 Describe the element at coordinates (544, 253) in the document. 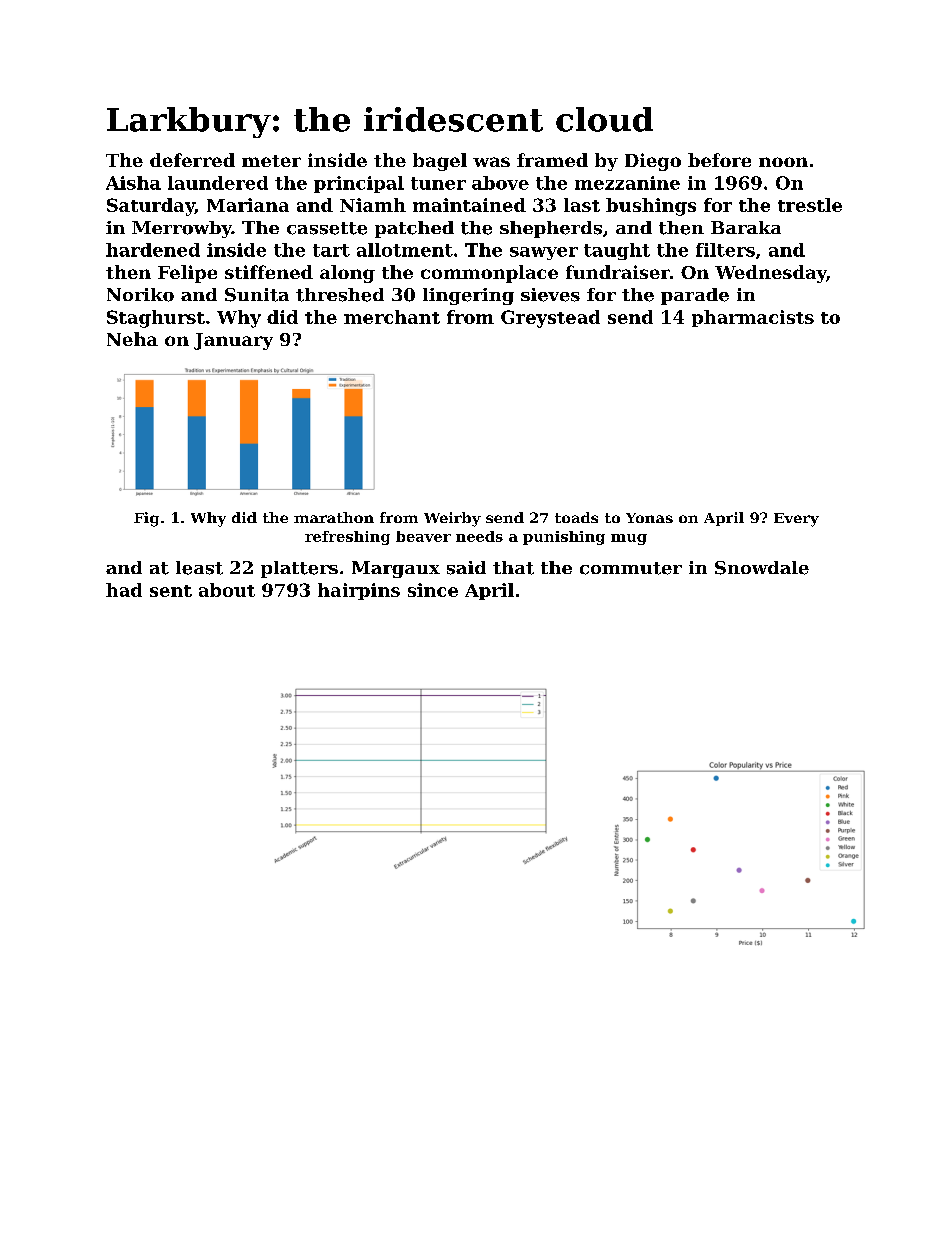

I see `sawyer` at that location.
